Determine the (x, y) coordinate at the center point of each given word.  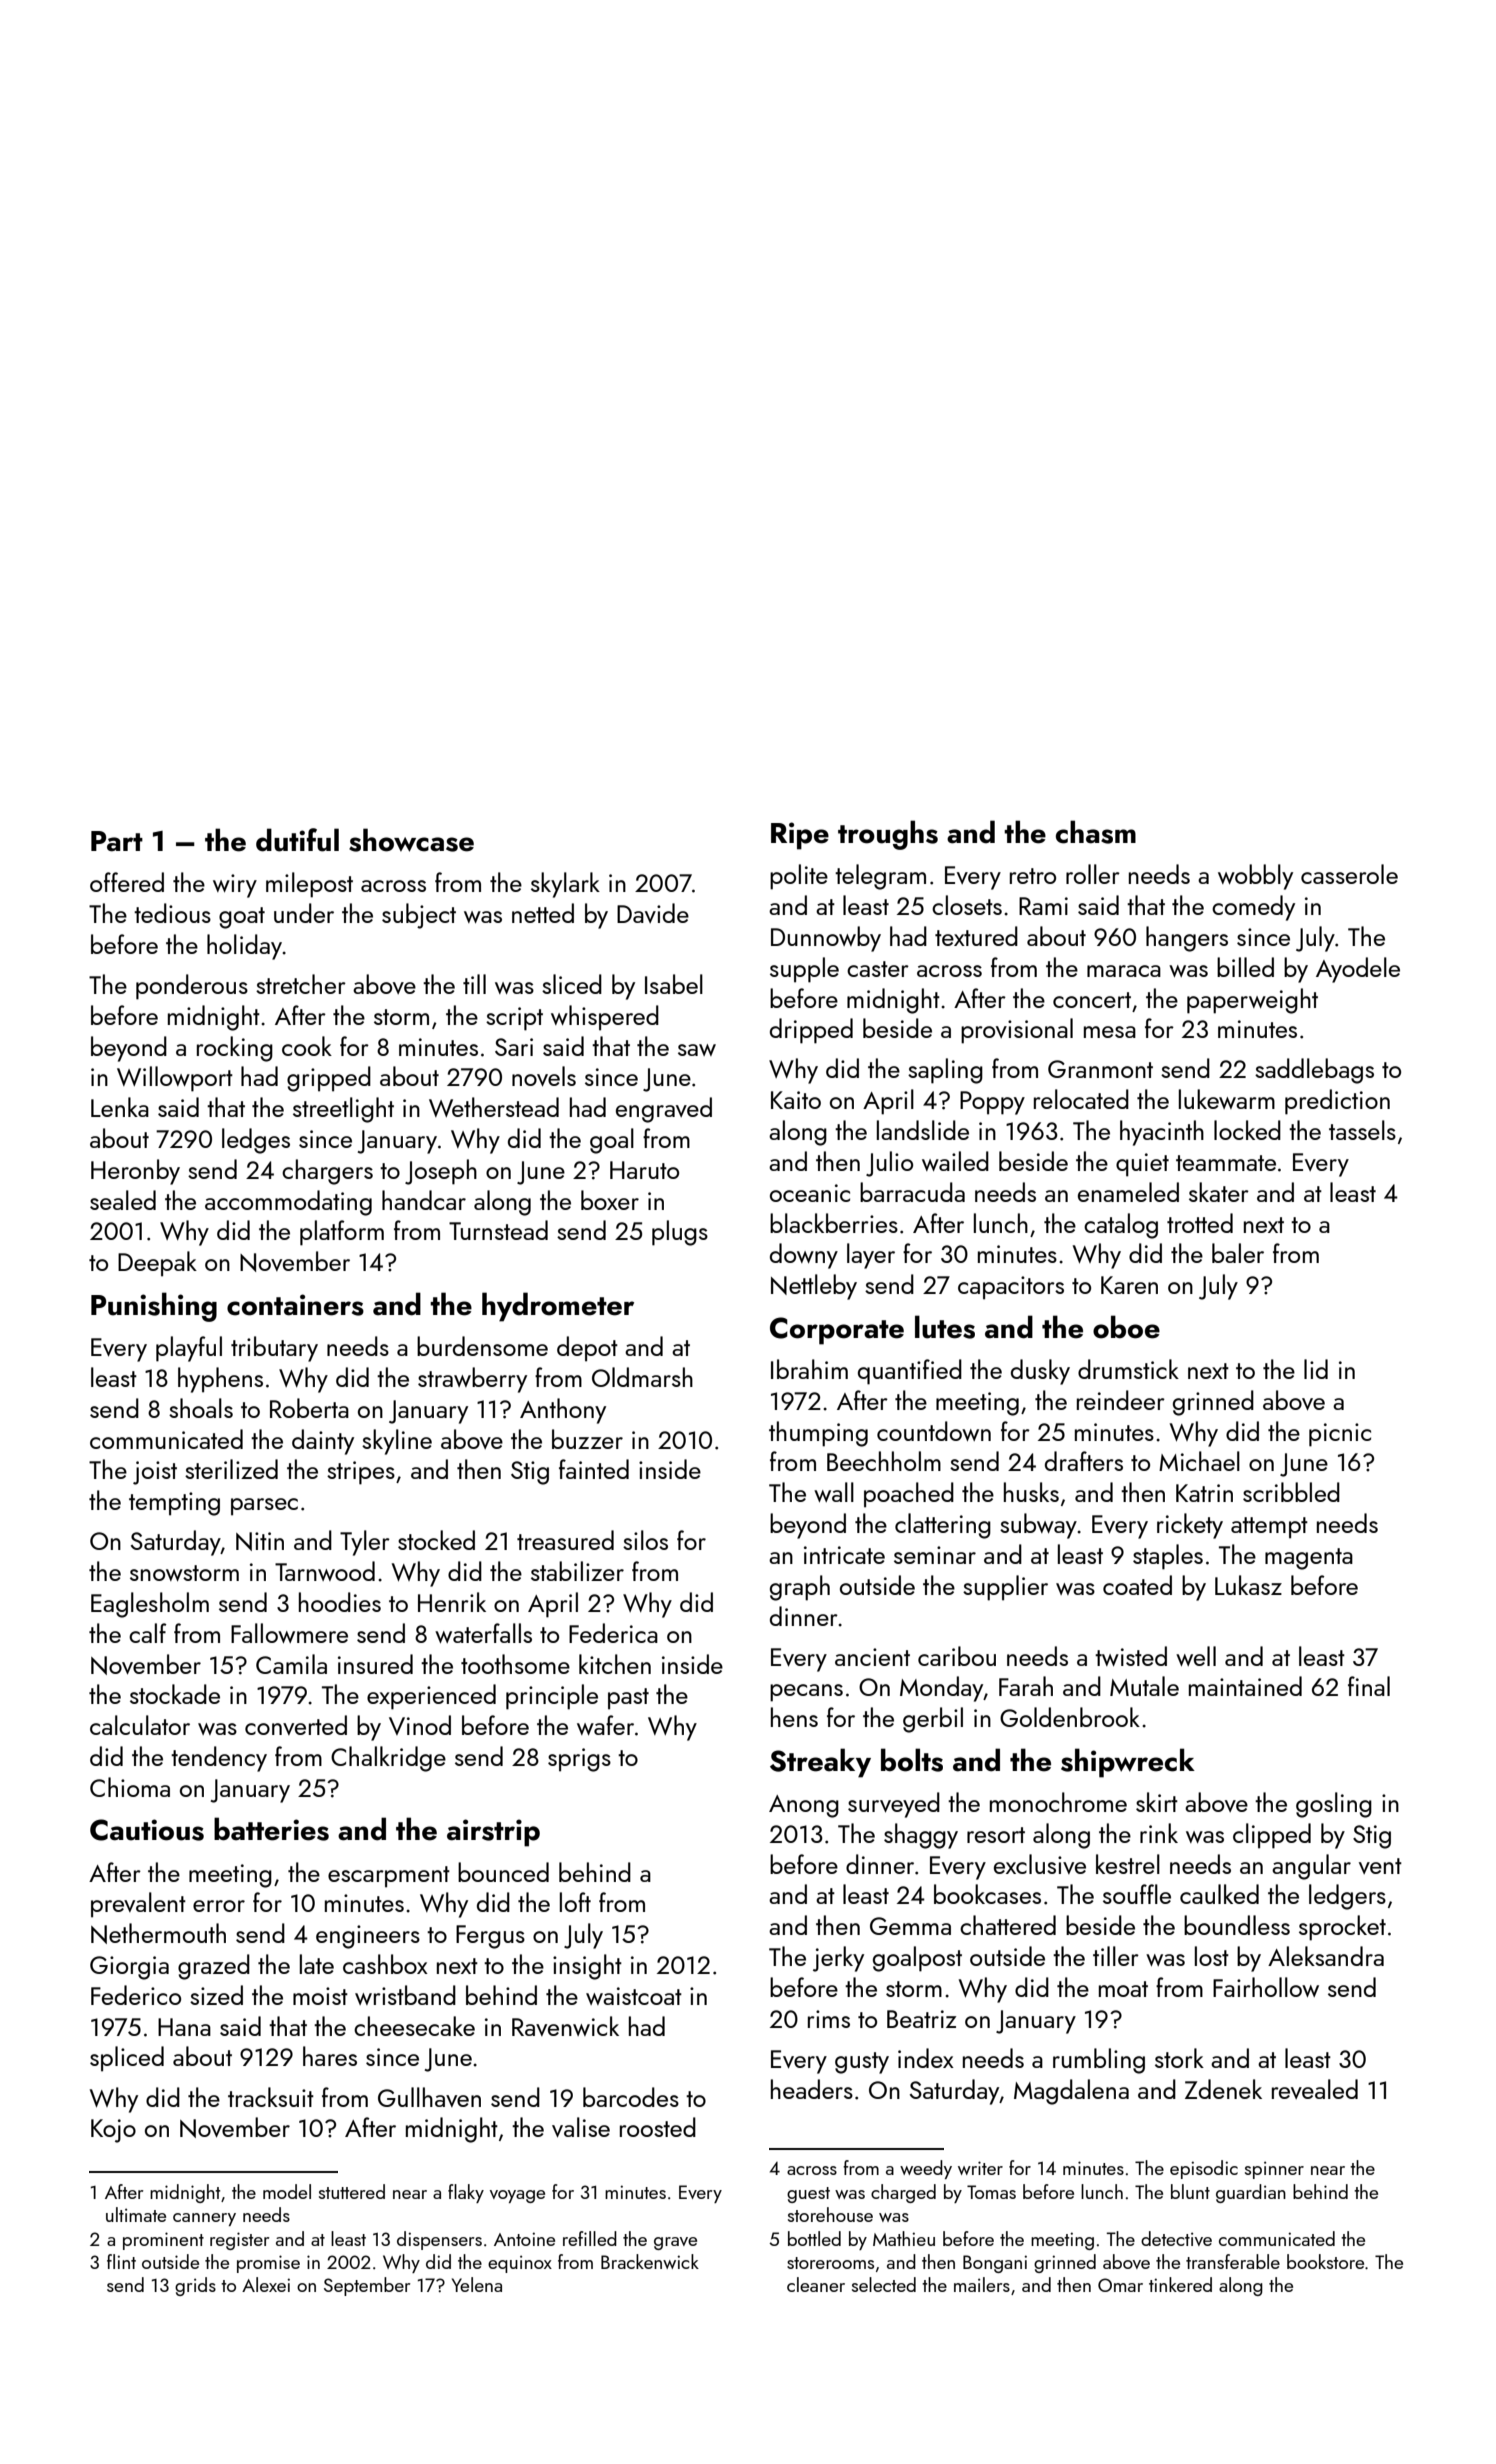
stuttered (352, 2191)
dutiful (297, 840)
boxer (610, 1200)
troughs (888, 835)
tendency (219, 1759)
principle (552, 1697)
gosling (1334, 1805)
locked (1247, 1130)
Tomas (991, 2192)
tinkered (1180, 2284)
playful (189, 1349)
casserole (1349, 874)
